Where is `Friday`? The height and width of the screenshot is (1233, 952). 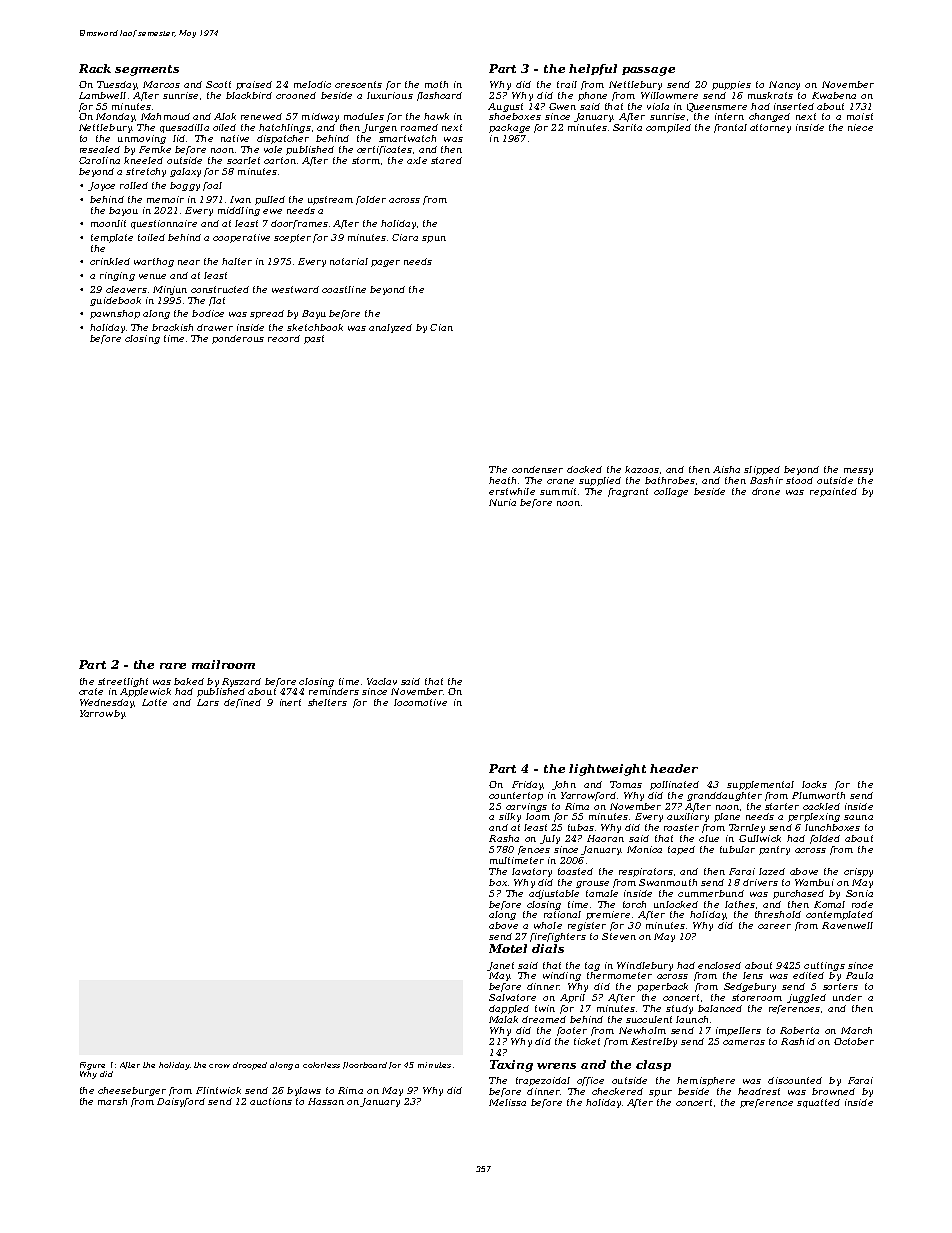 Friday is located at coordinates (527, 785).
